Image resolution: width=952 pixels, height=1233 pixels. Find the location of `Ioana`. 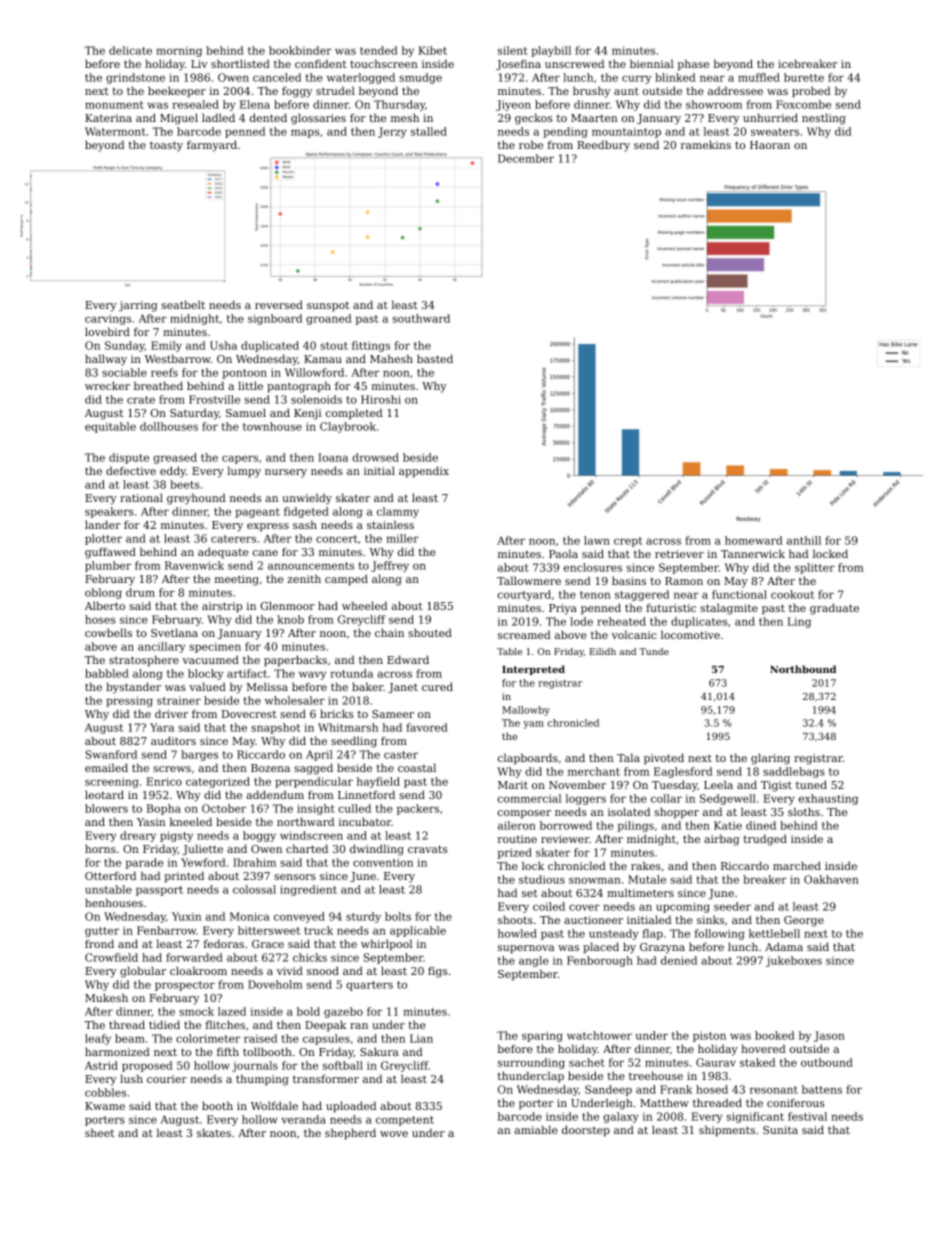

Ioana is located at coordinates (333, 457).
